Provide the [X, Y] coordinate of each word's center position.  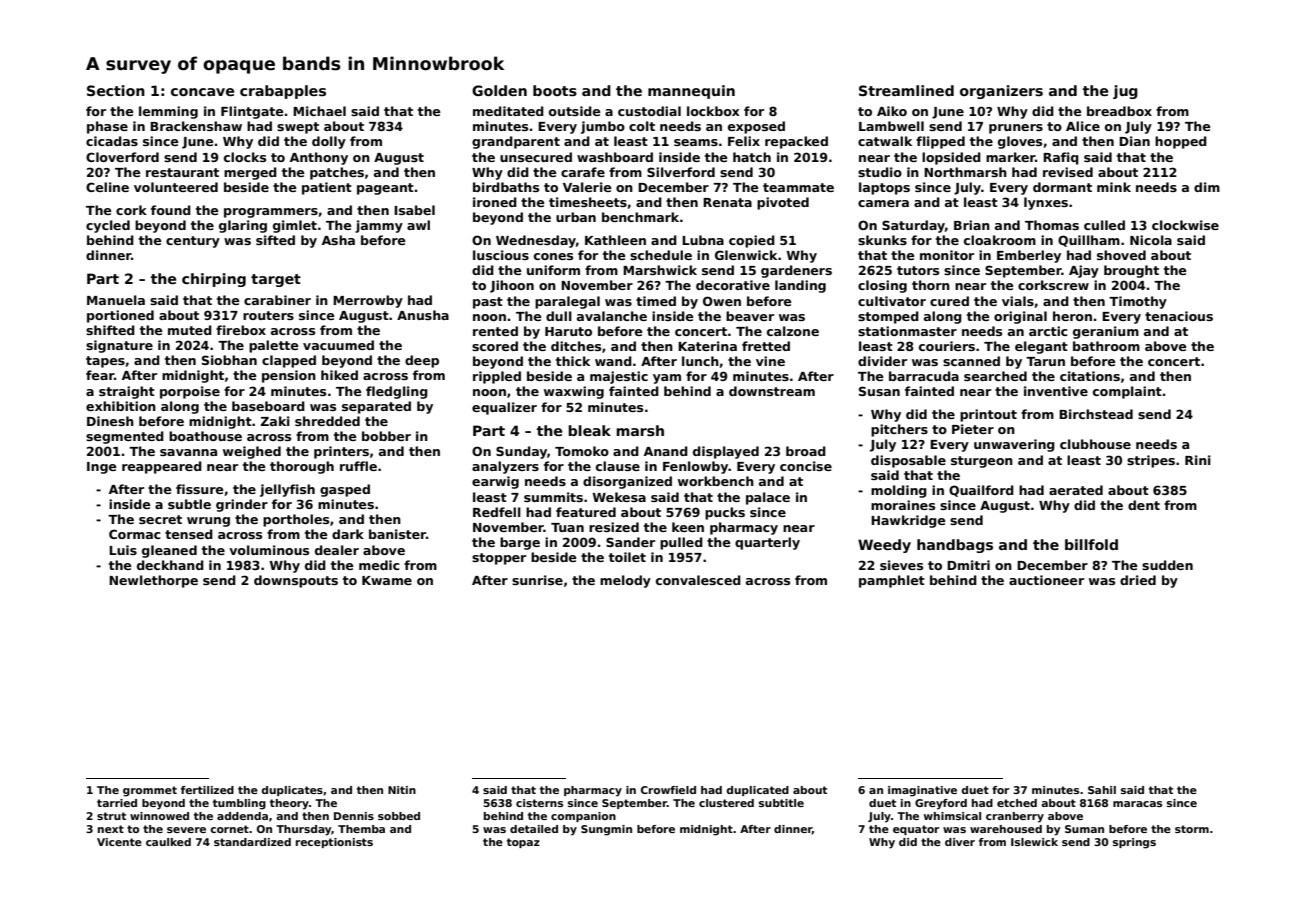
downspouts [296, 581]
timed [656, 301]
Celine [107, 187]
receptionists [334, 843]
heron [1072, 316]
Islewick [1034, 842]
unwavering [1014, 445]
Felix [744, 141]
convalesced [698, 580]
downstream [772, 391]
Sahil [1102, 790]
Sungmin [606, 830]
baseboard [268, 406]
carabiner [277, 300]
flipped [940, 142]
